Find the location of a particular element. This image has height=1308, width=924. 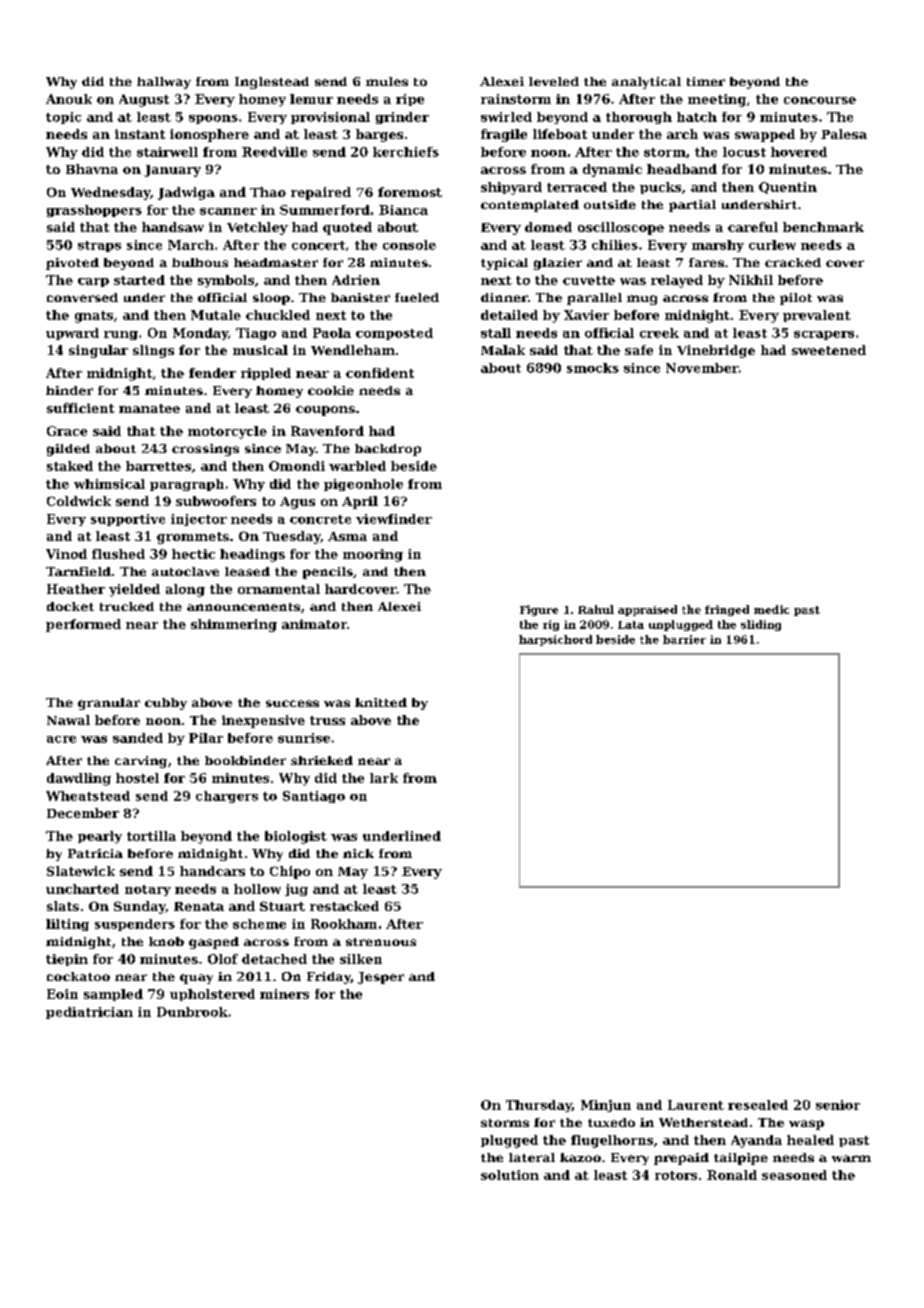

topic is located at coordinates (63, 118).
